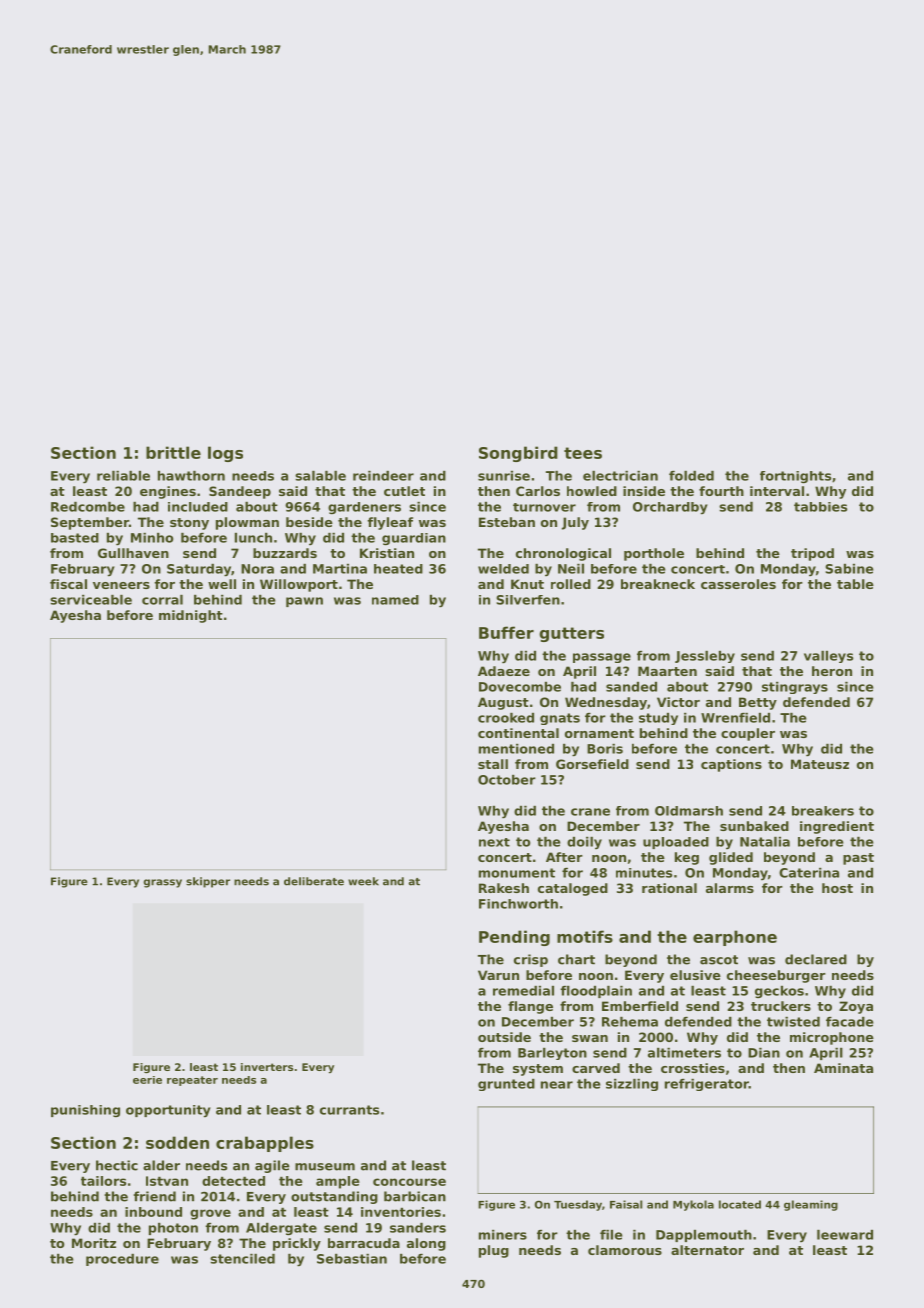  What do you see at coordinates (625, 1250) in the page?
I see `clamorous` at bounding box center [625, 1250].
